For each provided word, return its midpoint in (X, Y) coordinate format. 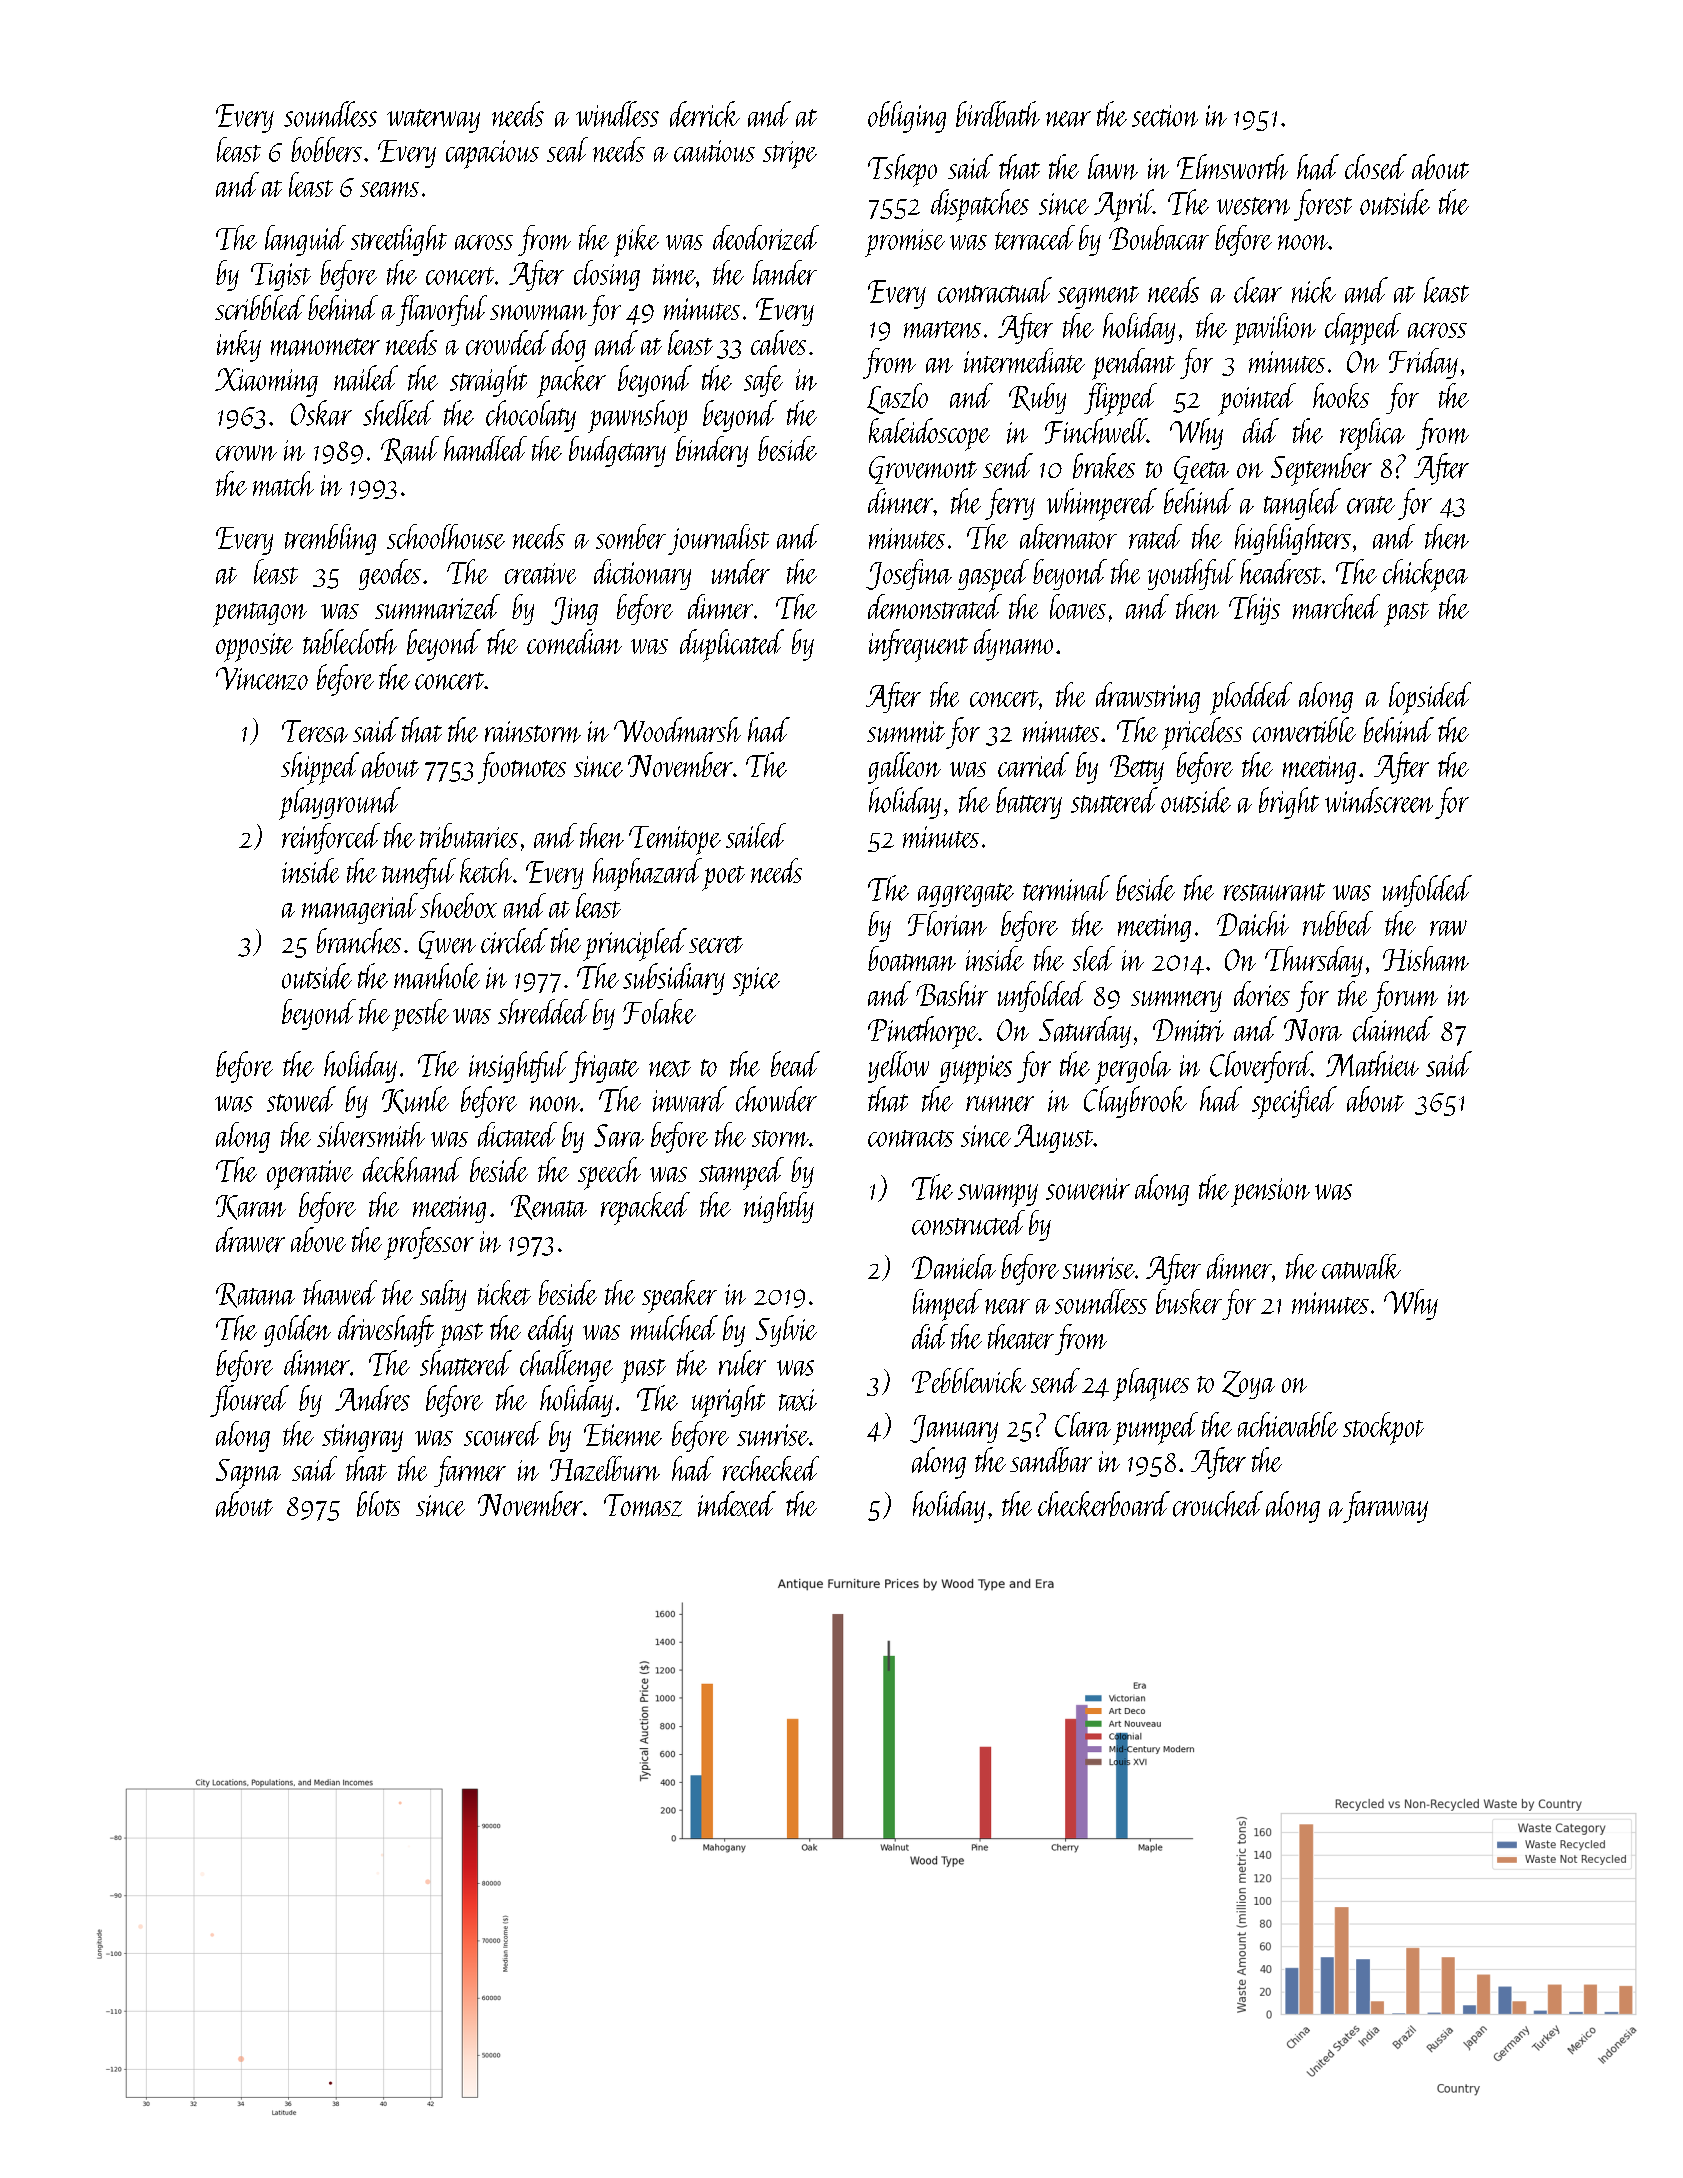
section (1165, 116)
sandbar (1051, 1460)
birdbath (998, 114)
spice (756, 981)
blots (378, 1504)
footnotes (522, 768)
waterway (433, 121)
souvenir (1088, 1189)
